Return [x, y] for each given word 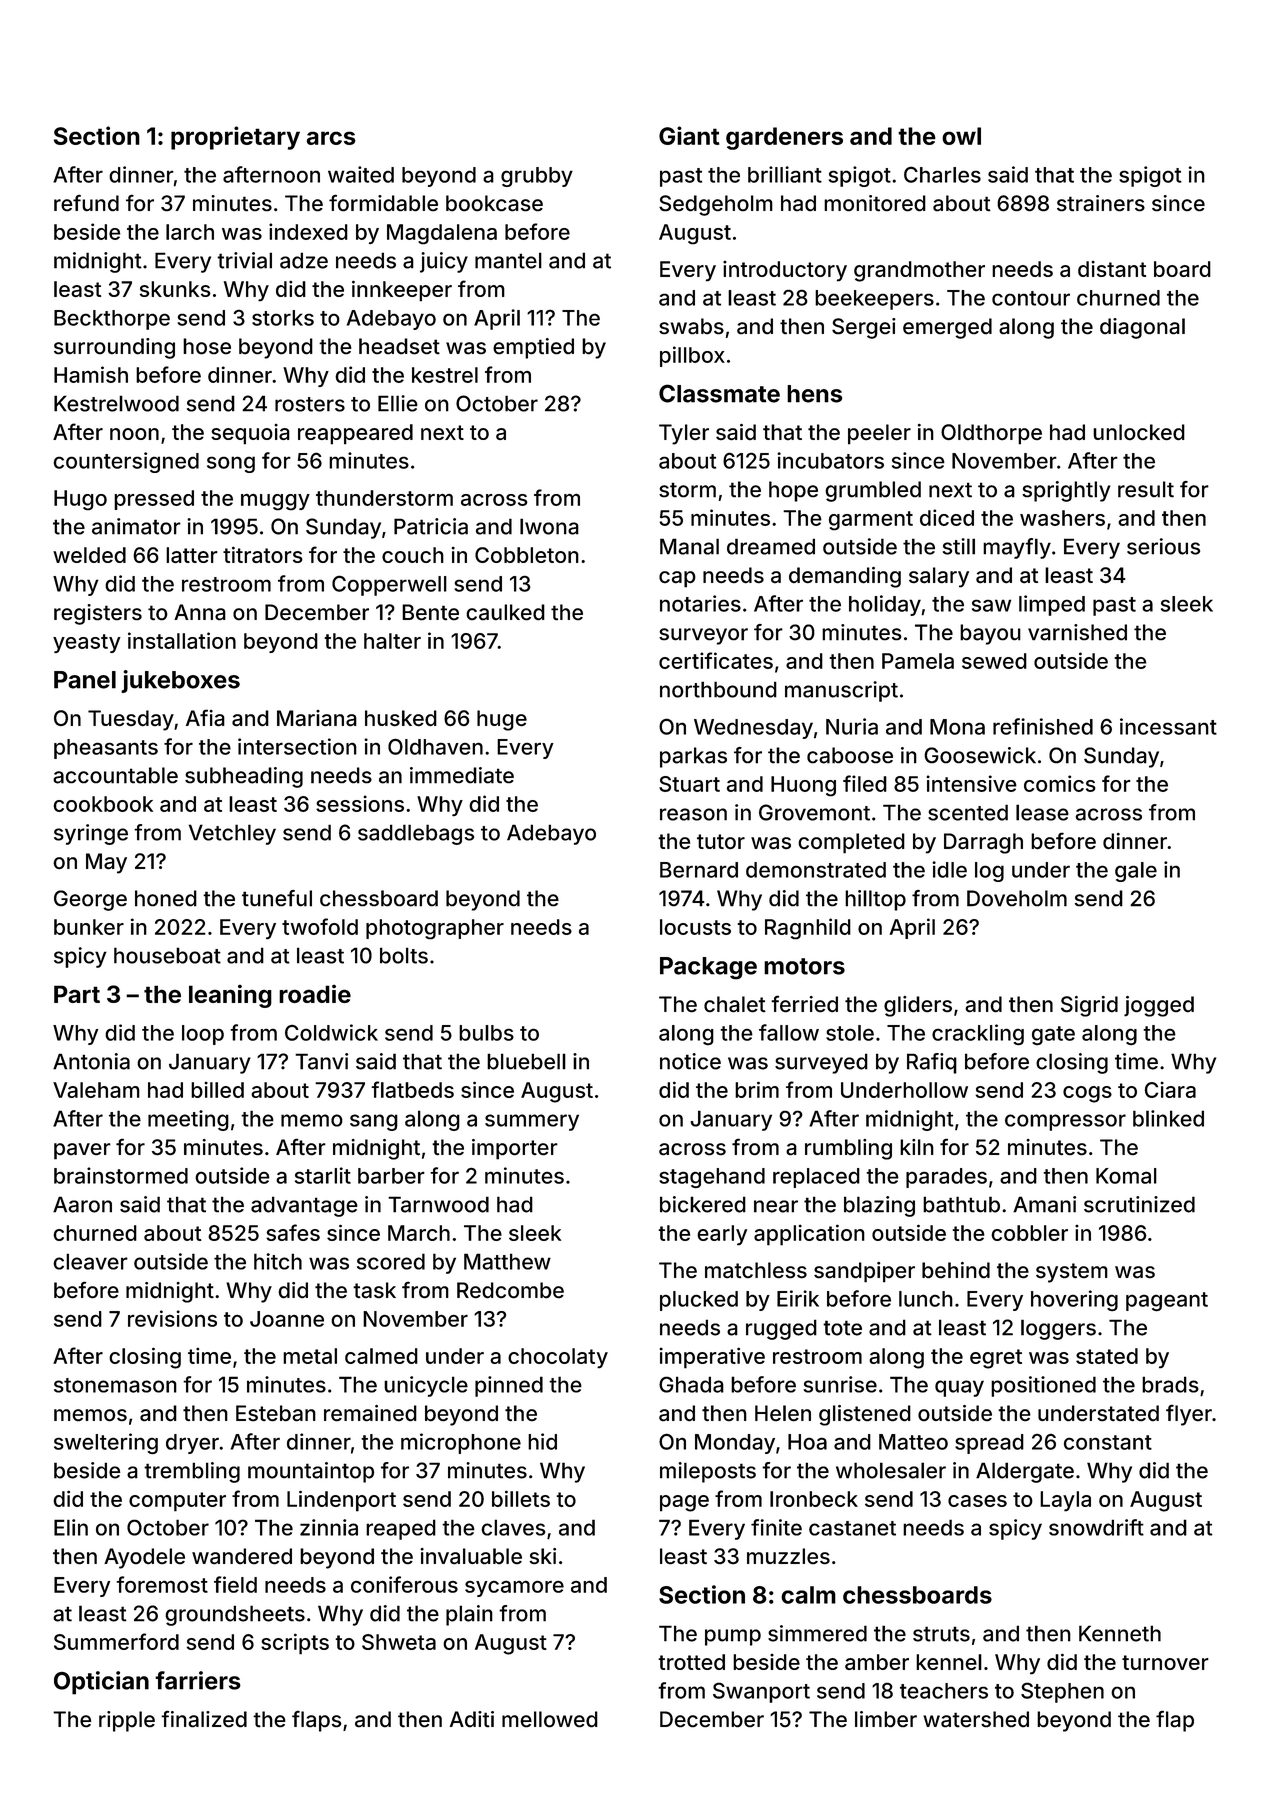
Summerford [116, 1641]
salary [939, 577]
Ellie [398, 403]
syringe [91, 834]
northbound [718, 689]
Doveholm [1017, 898]
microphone [461, 1443]
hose [207, 346]
